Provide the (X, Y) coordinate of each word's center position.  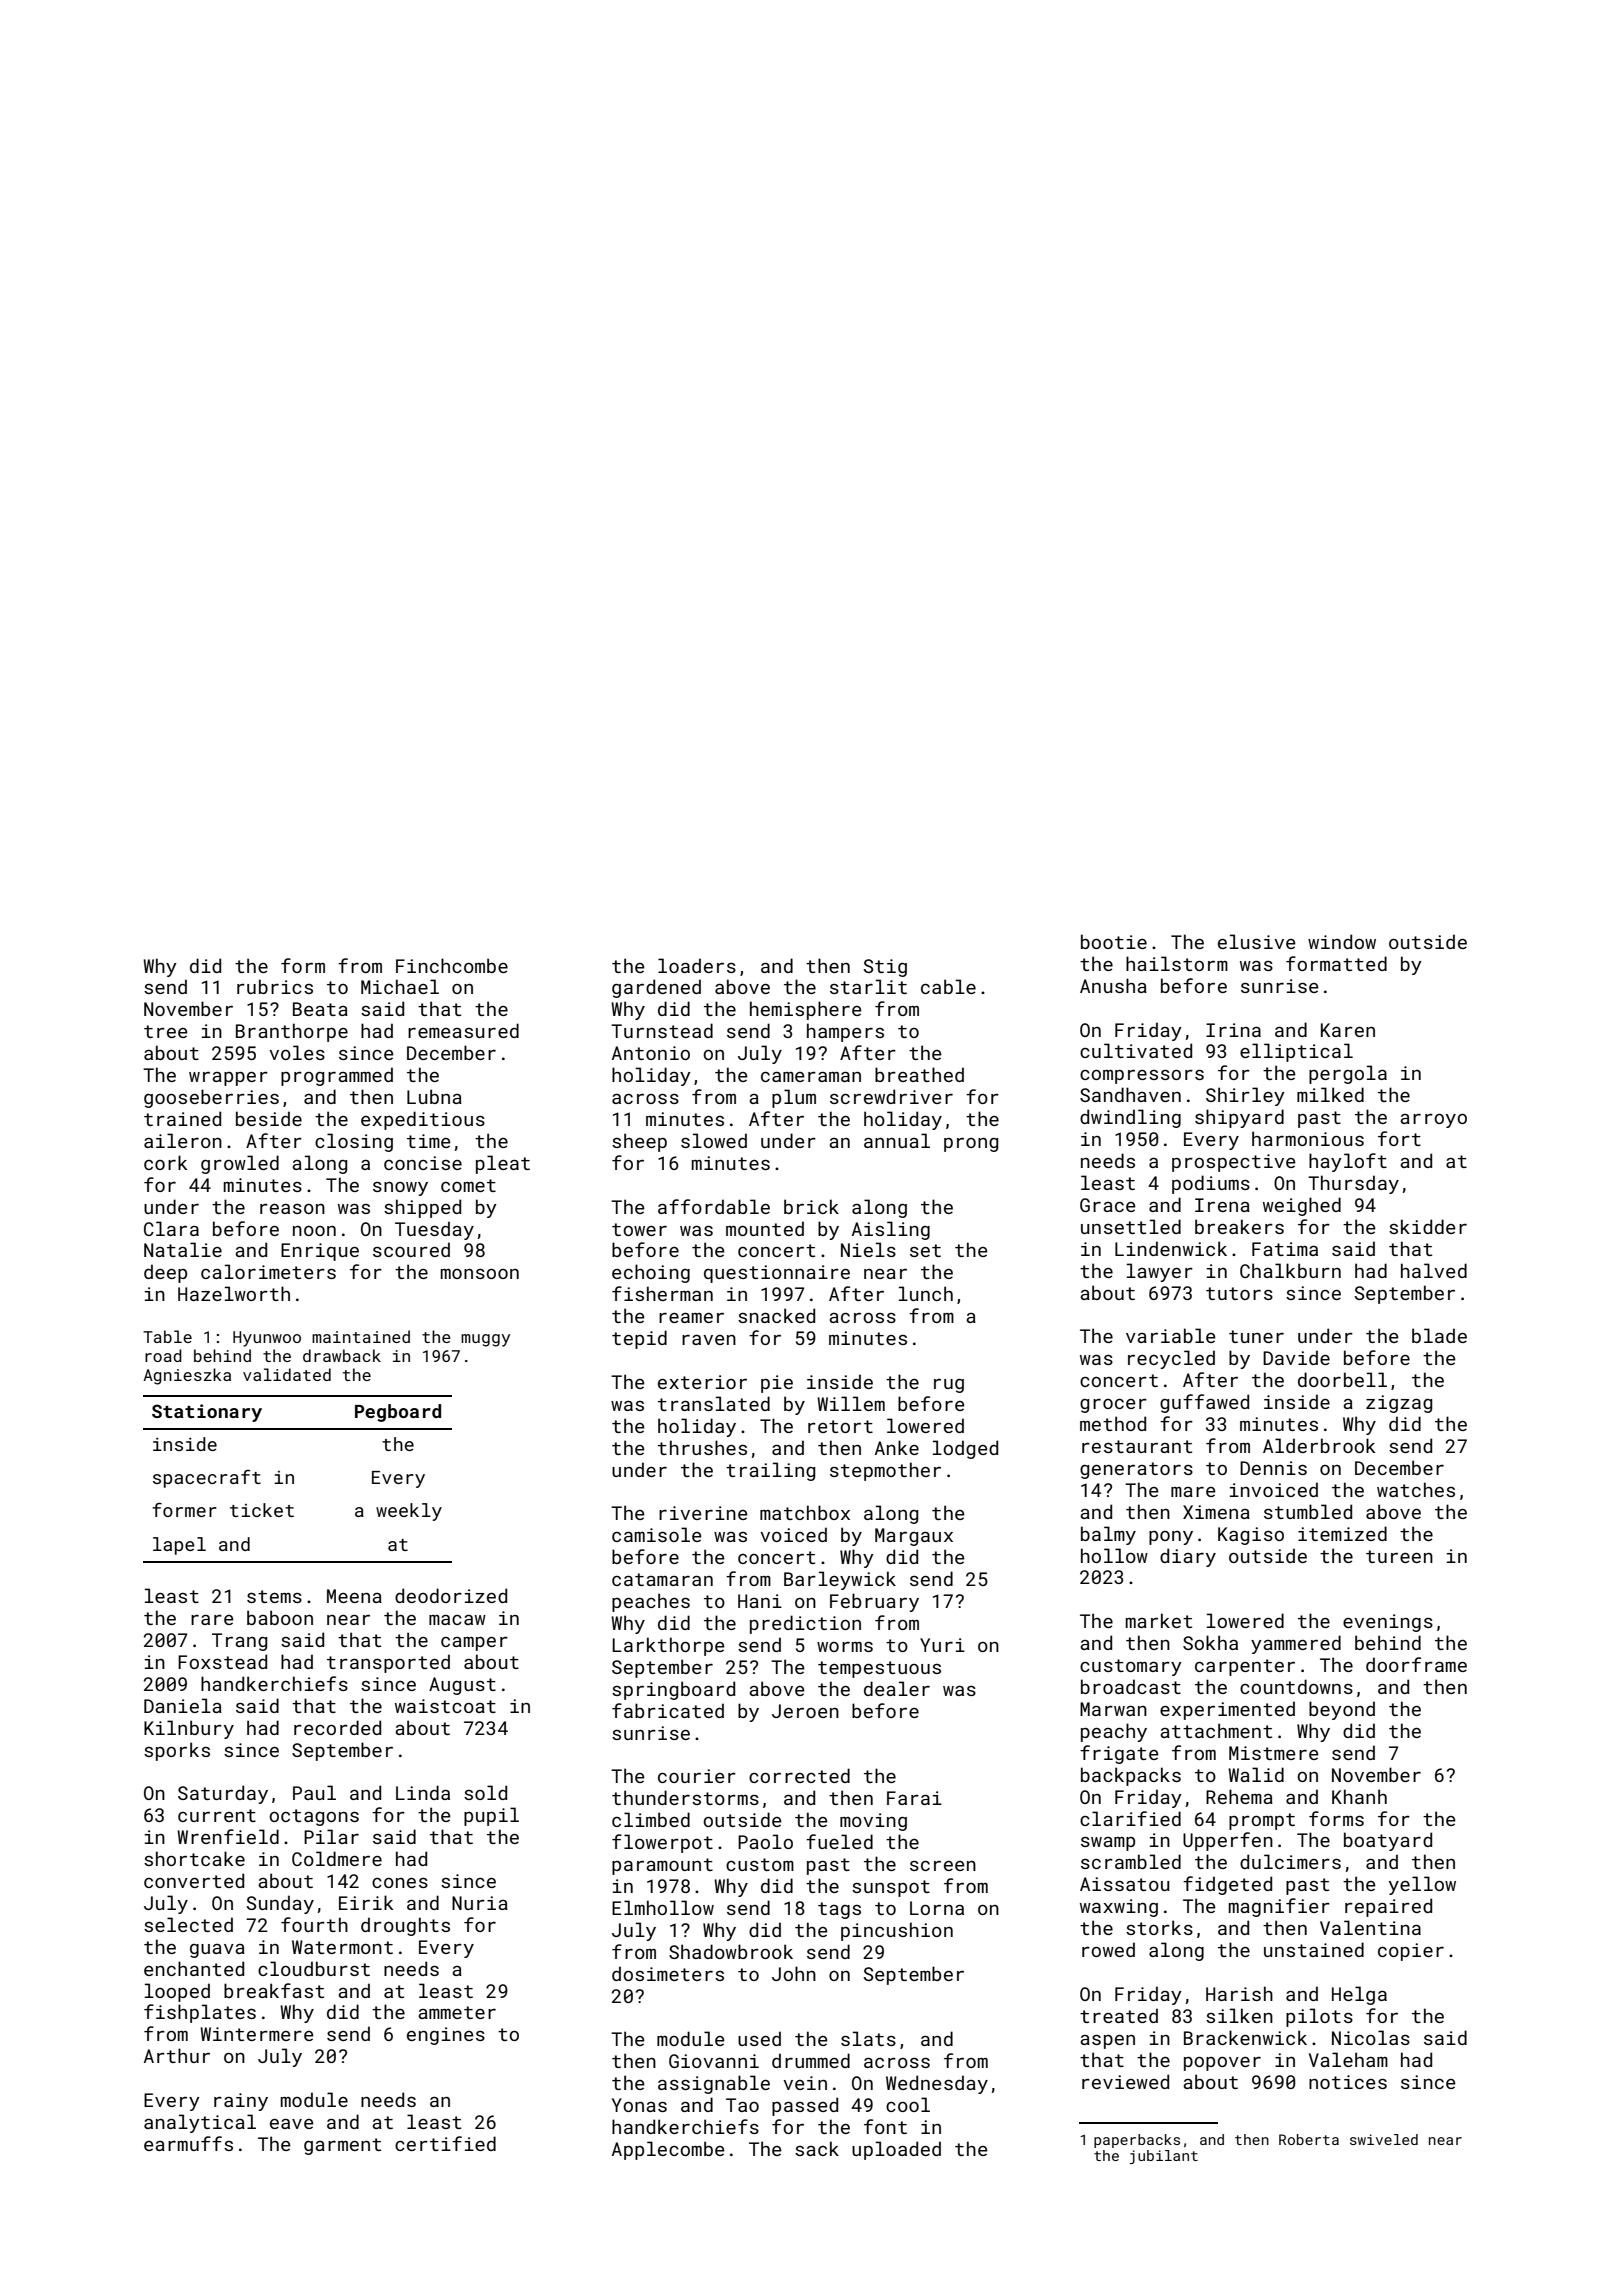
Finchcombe (452, 965)
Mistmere (1274, 1753)
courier (697, 1776)
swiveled (1384, 2139)
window (1342, 941)
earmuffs (188, 2143)
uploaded (896, 2150)
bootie (1114, 941)
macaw (457, 1620)
